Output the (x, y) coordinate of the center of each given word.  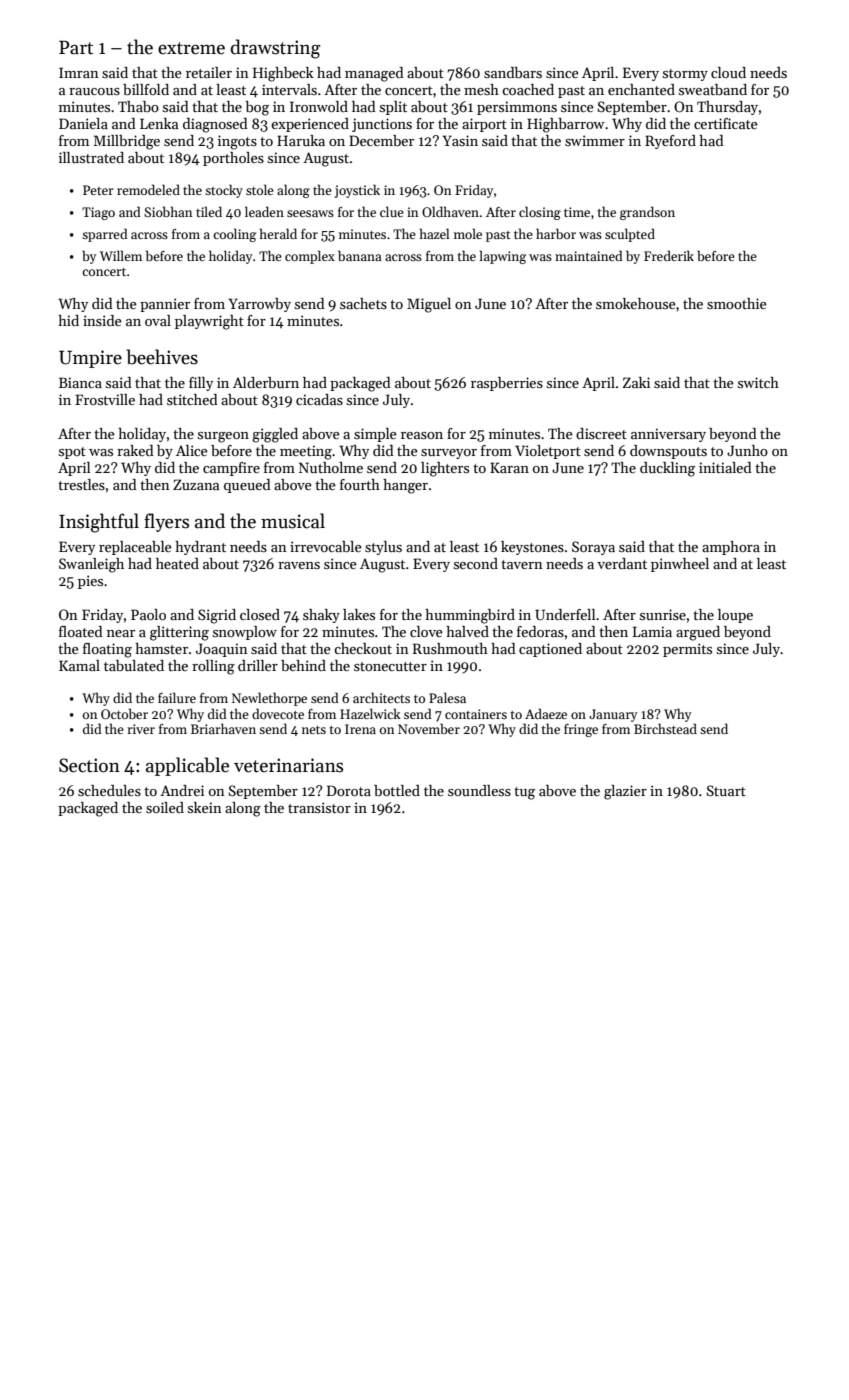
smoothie (737, 303)
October (124, 713)
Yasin (460, 140)
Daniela (83, 123)
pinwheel (680, 565)
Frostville (105, 399)
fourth (360, 484)
